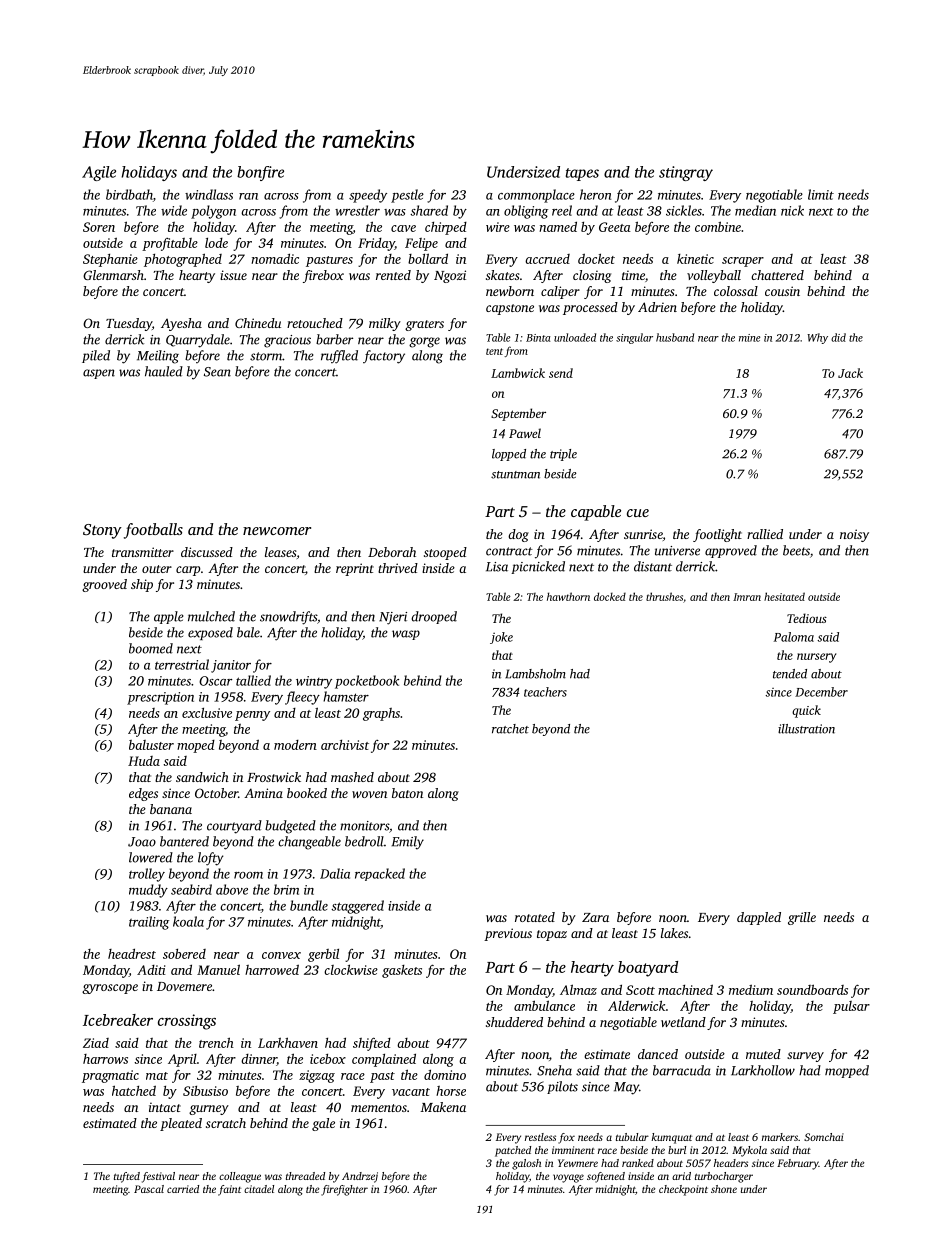 The image size is (952, 1233). What do you see at coordinates (147, 875) in the screenshot?
I see `trolley` at bounding box center [147, 875].
